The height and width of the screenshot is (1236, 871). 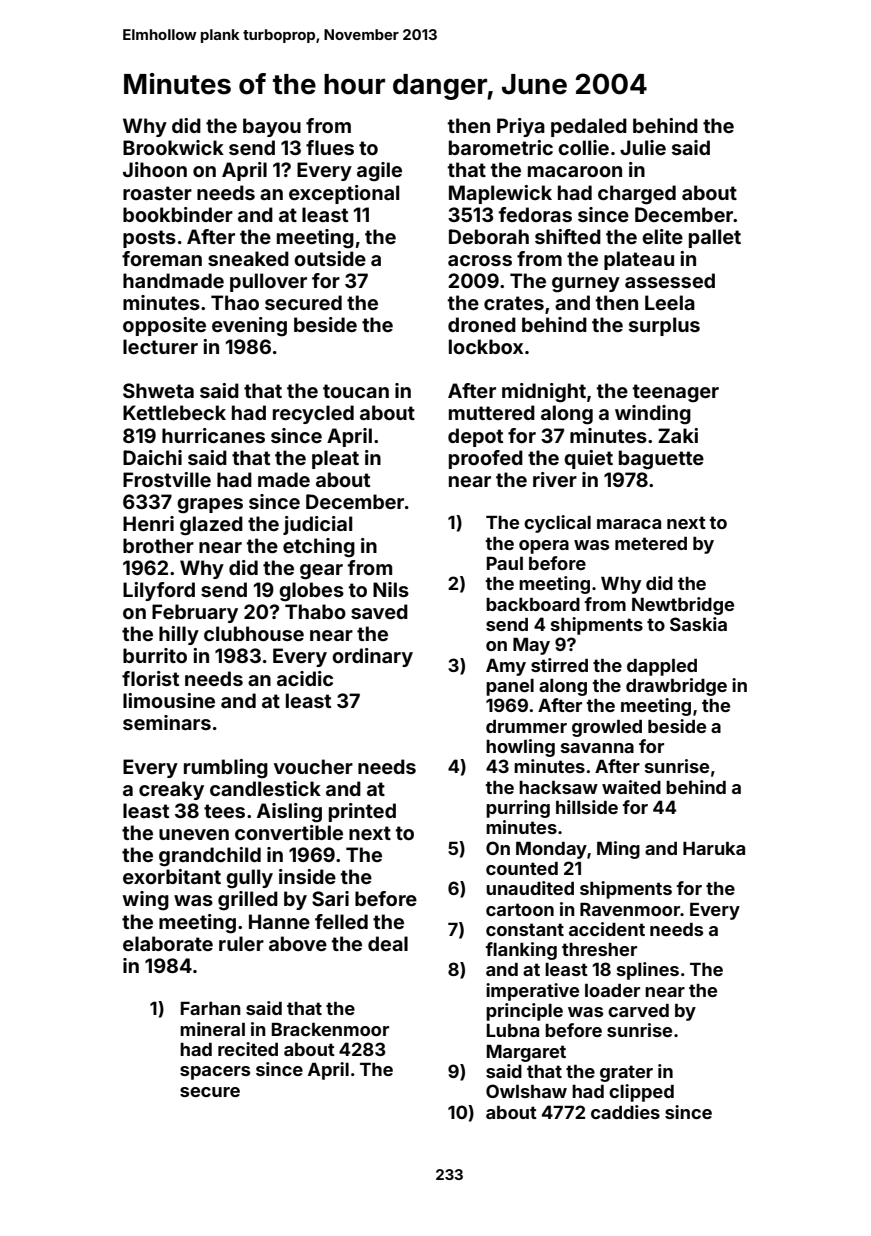 What do you see at coordinates (505, 563) in the screenshot?
I see `Paul` at bounding box center [505, 563].
